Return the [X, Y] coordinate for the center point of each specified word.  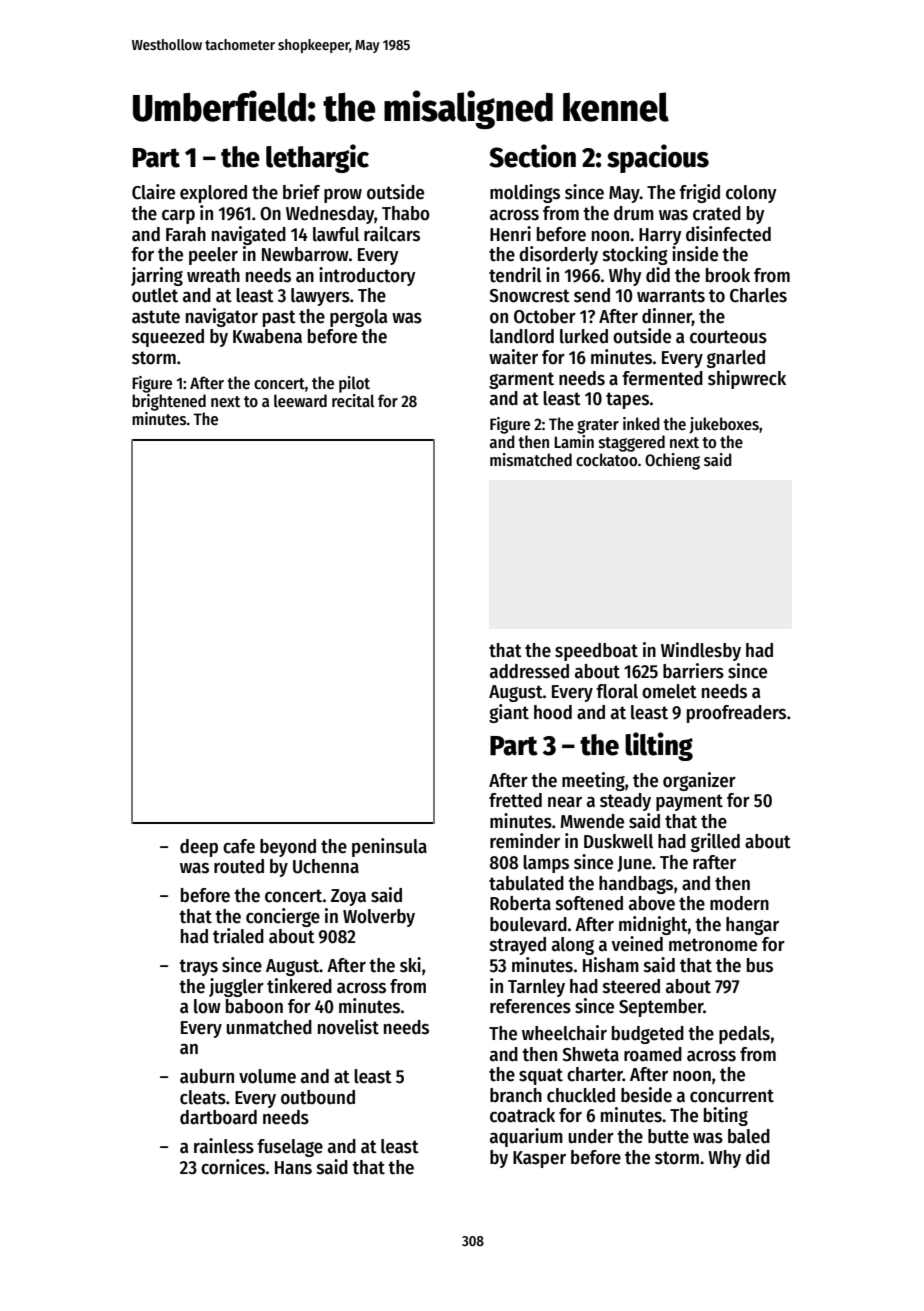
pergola [358, 318]
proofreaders [736, 714]
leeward [300, 400]
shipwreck [747, 379]
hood [553, 712]
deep [199, 848]
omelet [669, 691]
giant [509, 713]
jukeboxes [724, 425]
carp [178, 217]
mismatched [531, 460]
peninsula [389, 847]
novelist [348, 1027]
